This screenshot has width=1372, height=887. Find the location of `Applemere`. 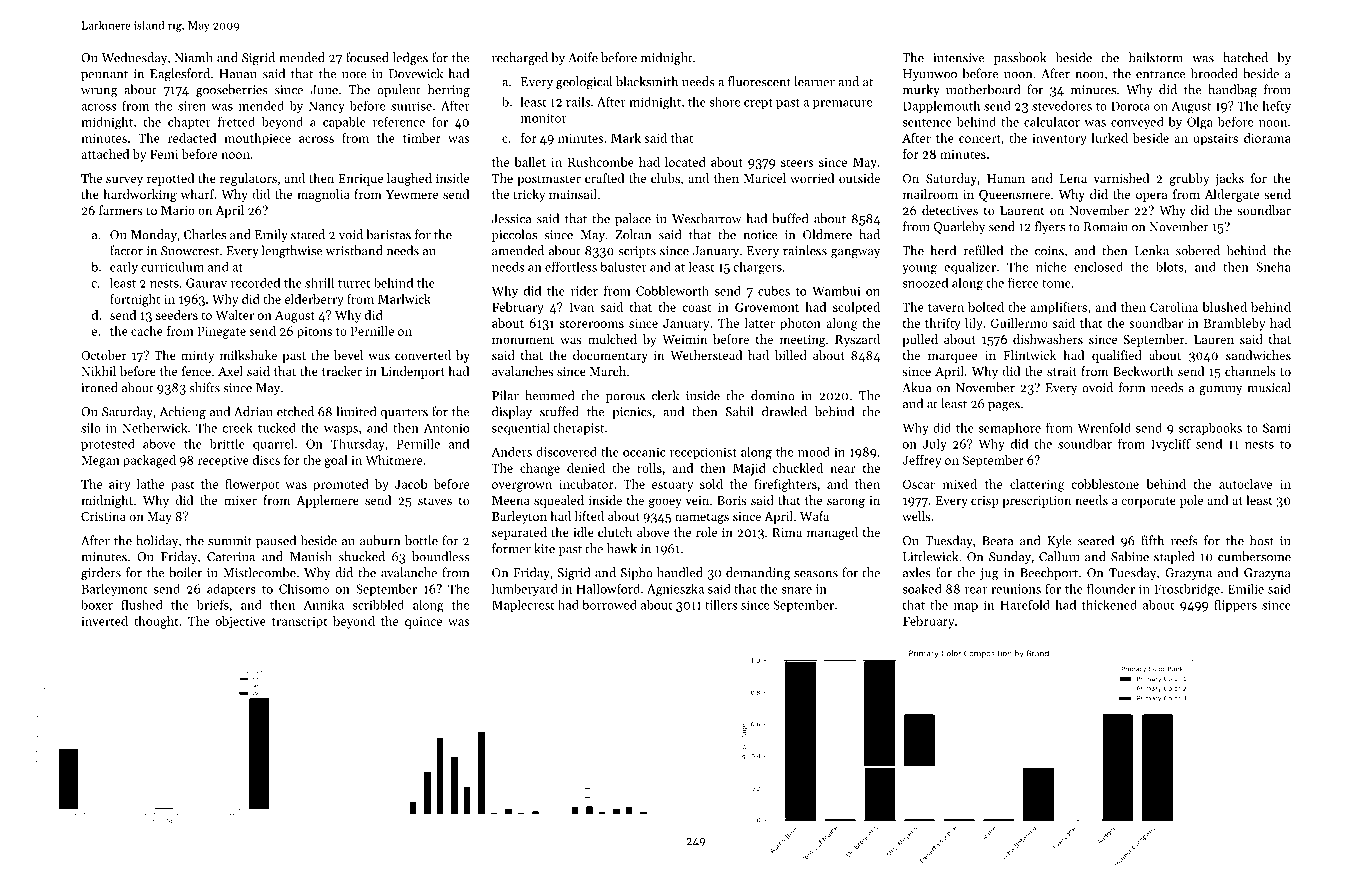

Applemere is located at coordinates (327, 501).
